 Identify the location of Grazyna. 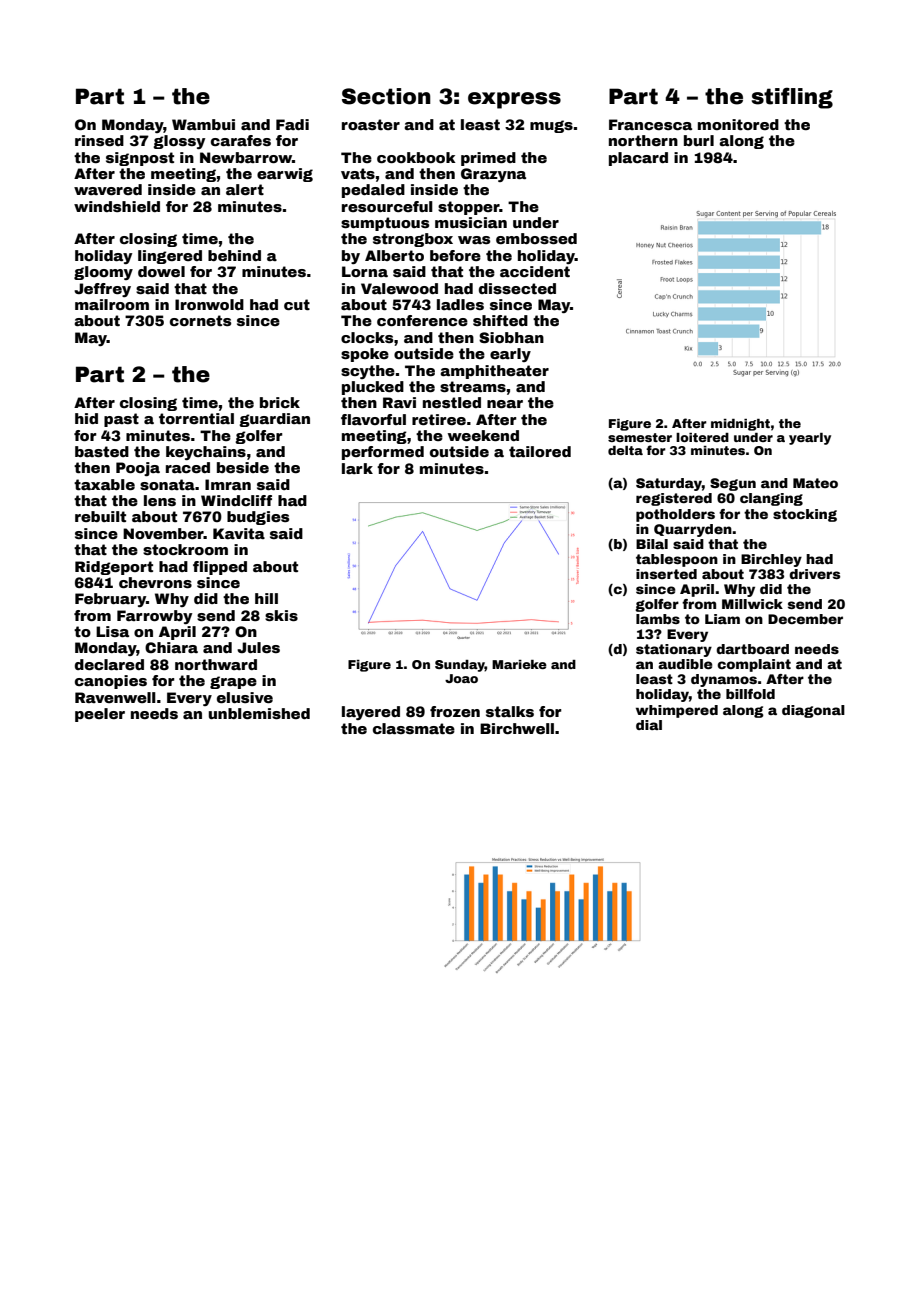
(493, 175).
